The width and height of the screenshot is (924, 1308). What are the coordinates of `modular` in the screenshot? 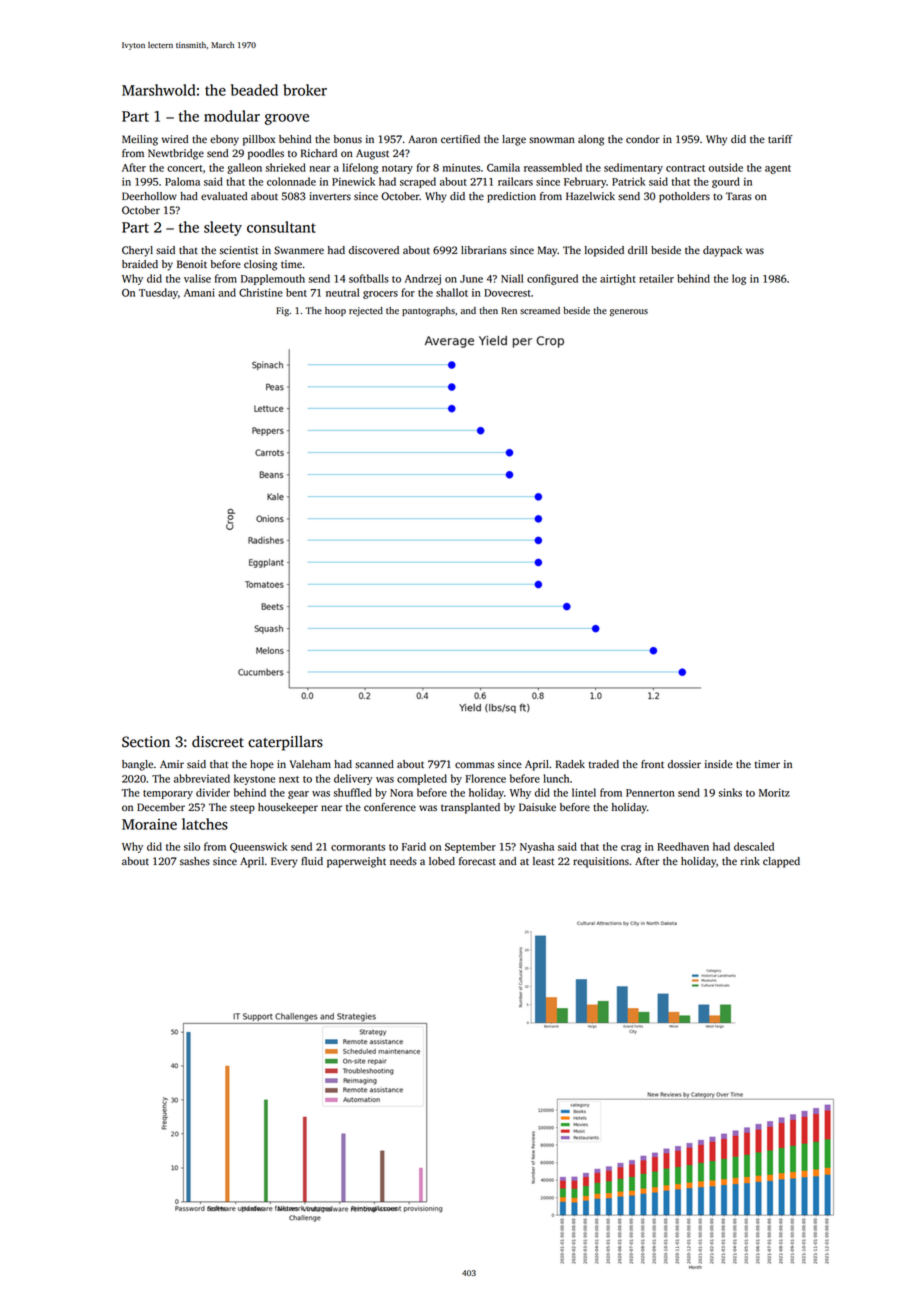 It's located at (232, 116).
